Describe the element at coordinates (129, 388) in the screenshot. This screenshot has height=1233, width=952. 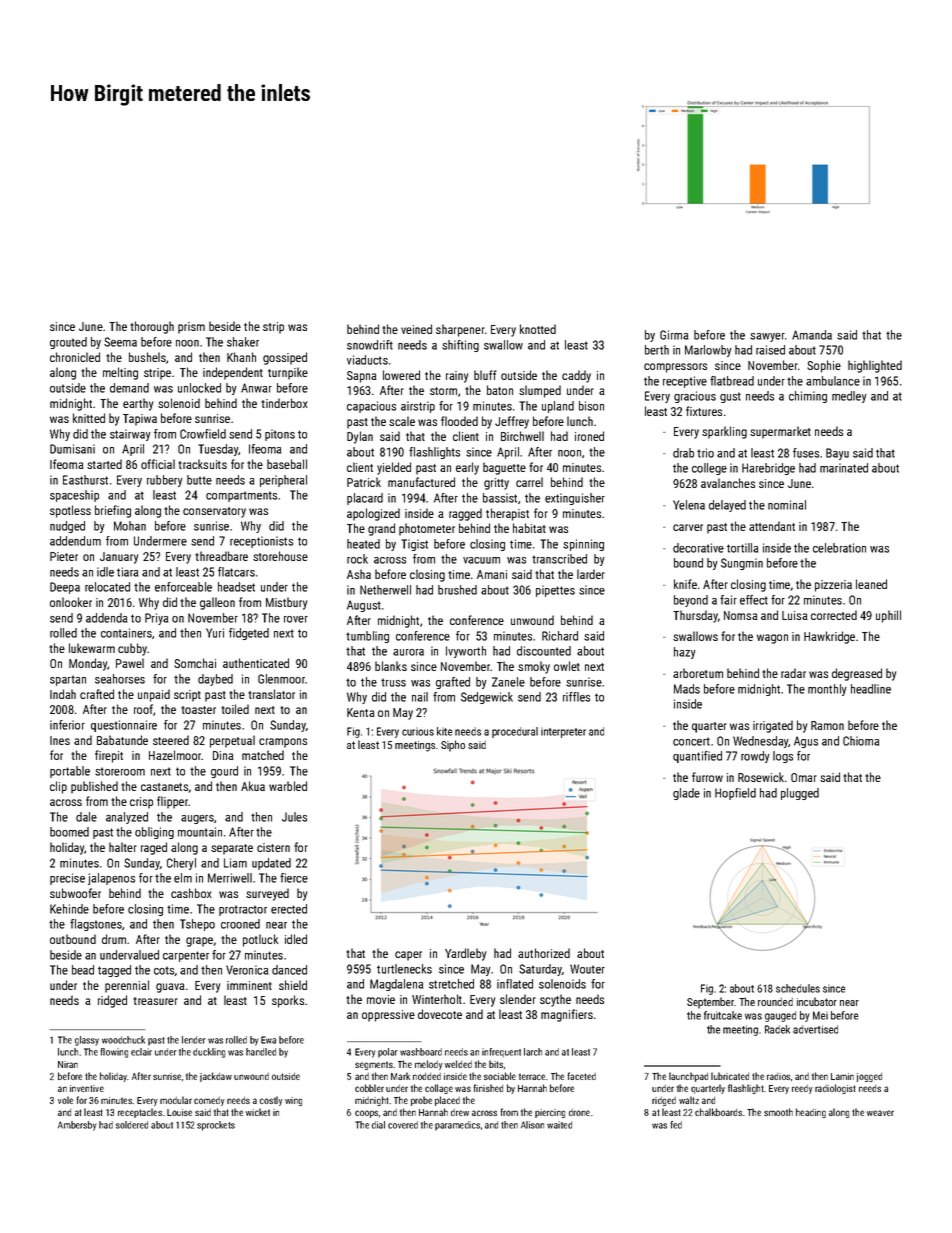
I see `demand` at that location.
